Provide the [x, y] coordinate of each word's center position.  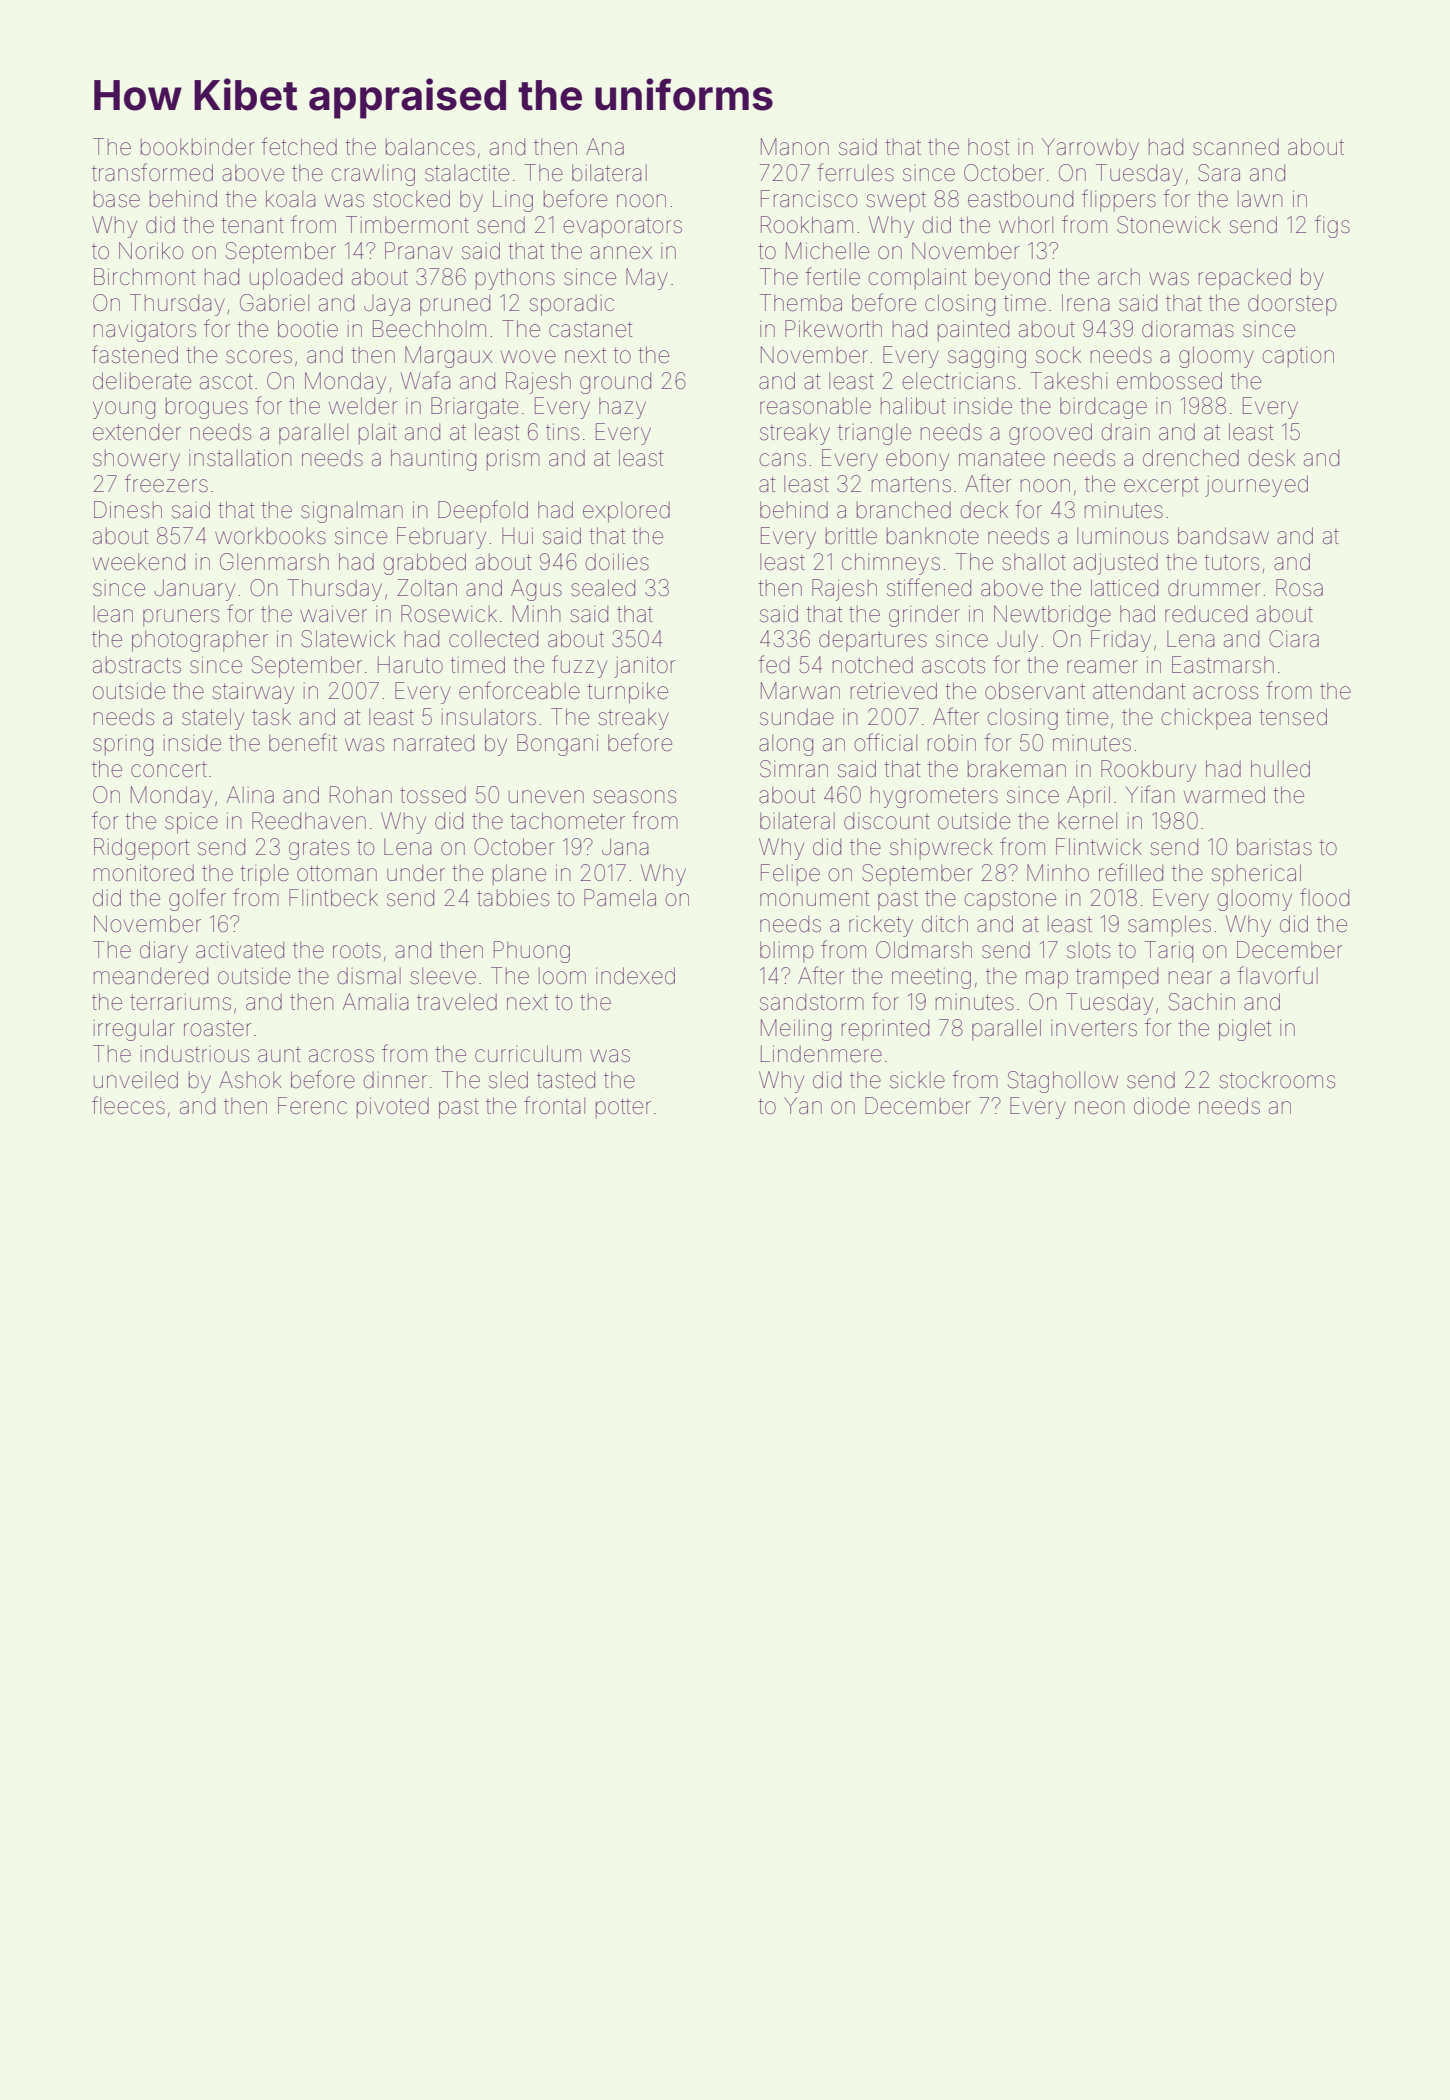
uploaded [296, 279]
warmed [1224, 795]
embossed [1169, 381]
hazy [622, 408]
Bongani [557, 745]
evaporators [622, 228]
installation [240, 458]
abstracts [137, 665]
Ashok [250, 1080]
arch [1119, 276]
